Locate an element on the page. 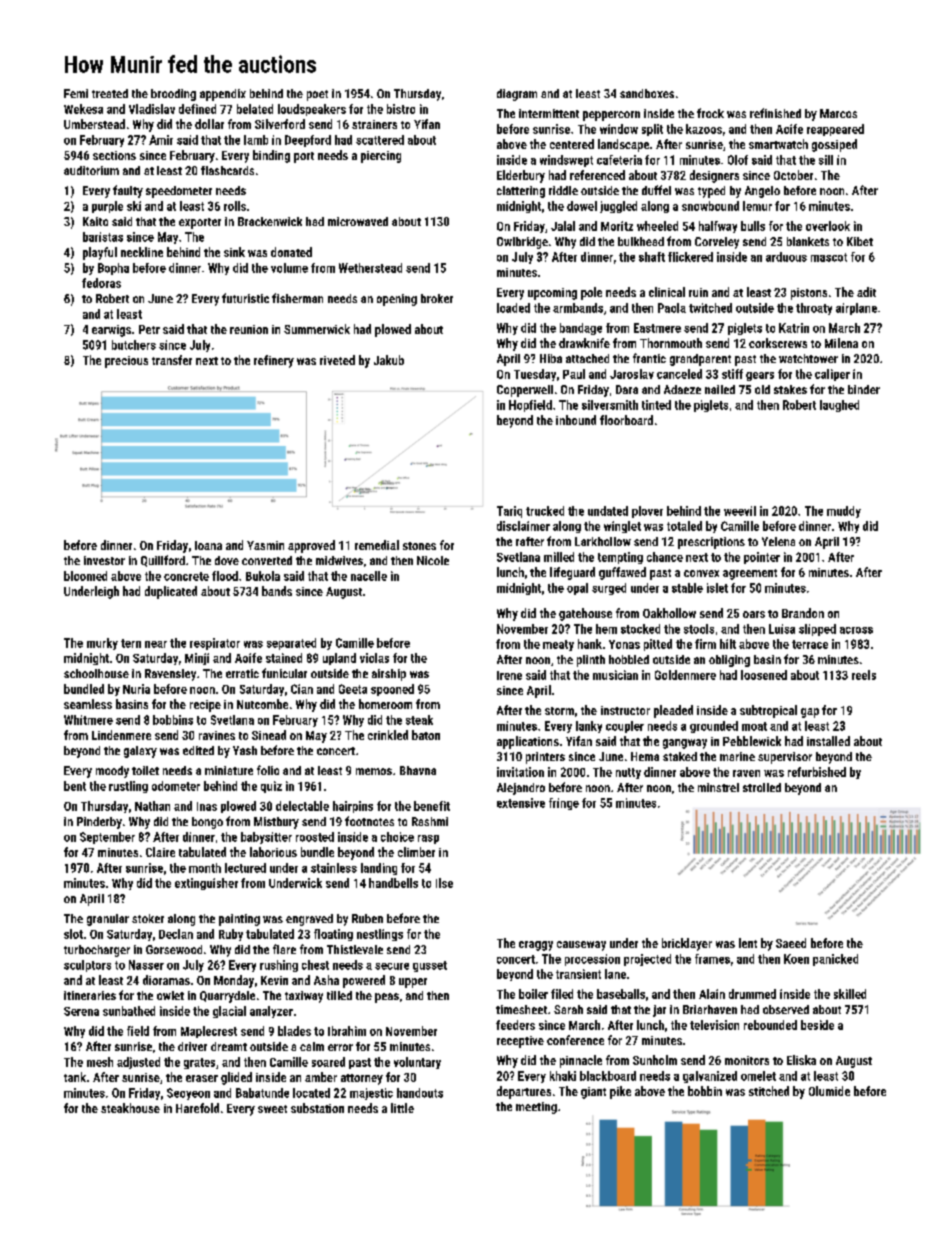  meeting is located at coordinates (536, 1108).
